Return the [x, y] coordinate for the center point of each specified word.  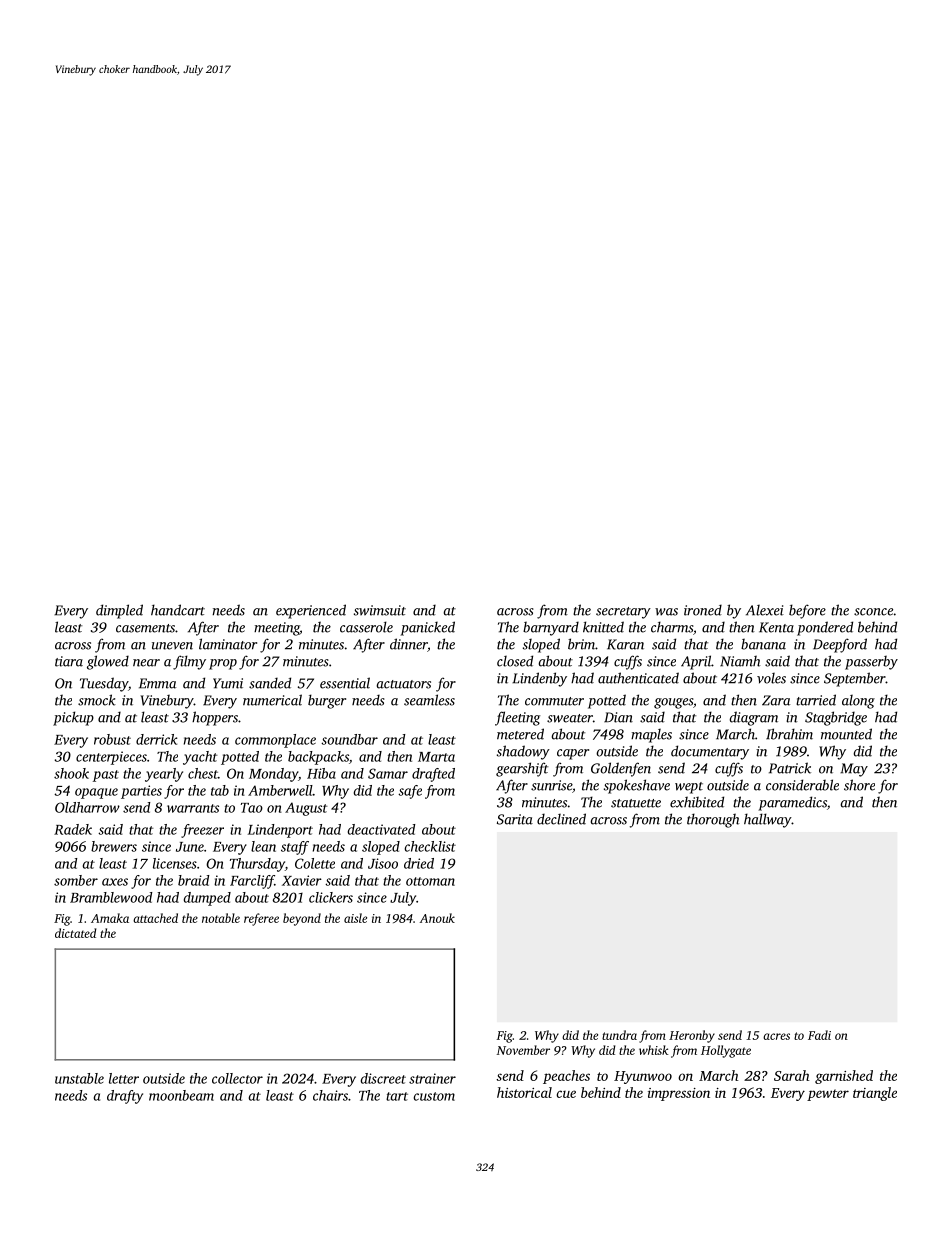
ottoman [430, 881]
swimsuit [380, 610]
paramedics [792, 803]
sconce [873, 612]
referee [261, 919]
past [106, 776]
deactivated [382, 829]
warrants [193, 808]
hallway [767, 820]
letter [124, 1078]
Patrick [790, 768]
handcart [178, 610]
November [523, 1050]
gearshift [522, 769]
